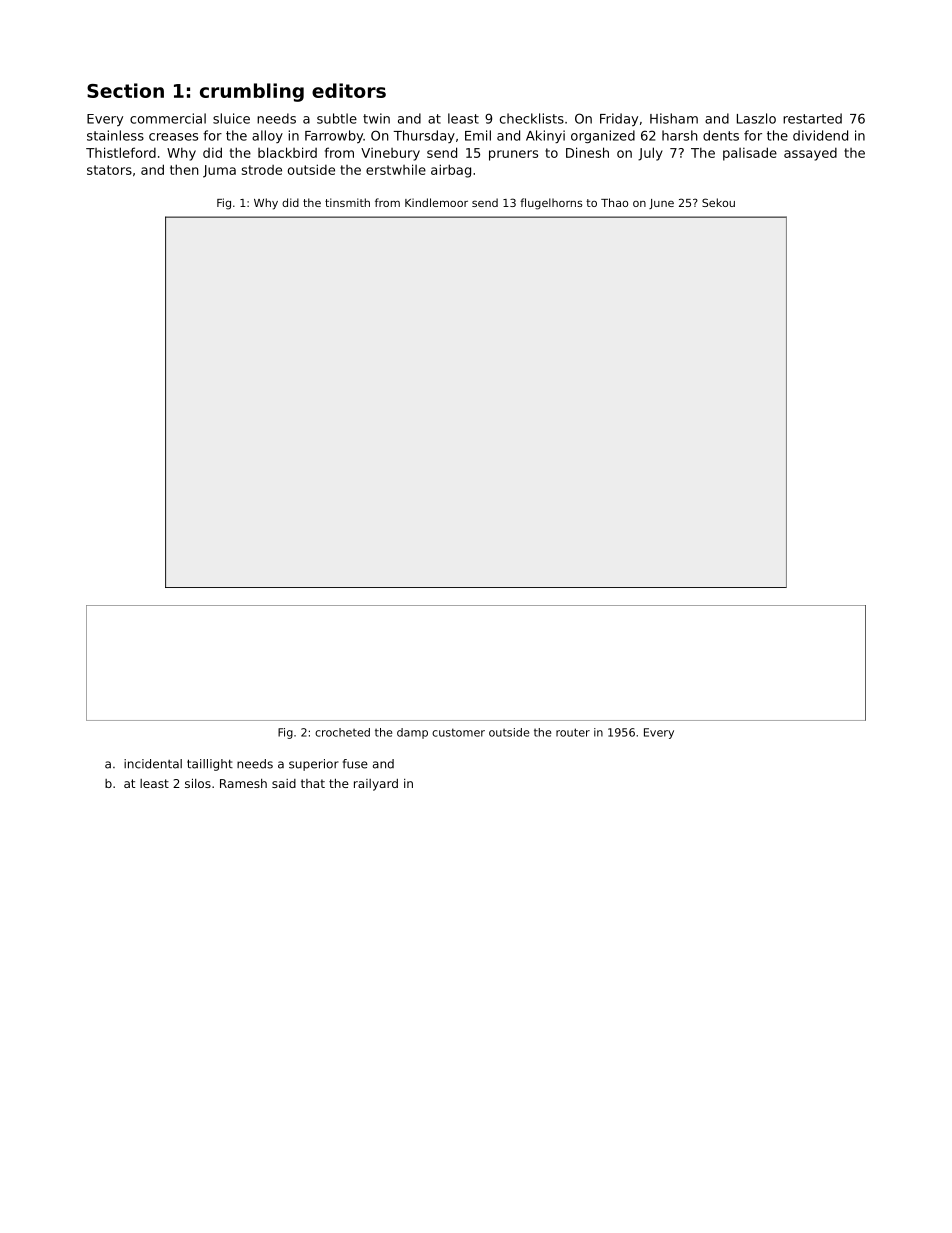 This screenshot has width=952, height=1233. What do you see at coordinates (513, 155) in the screenshot?
I see `pruners` at bounding box center [513, 155].
